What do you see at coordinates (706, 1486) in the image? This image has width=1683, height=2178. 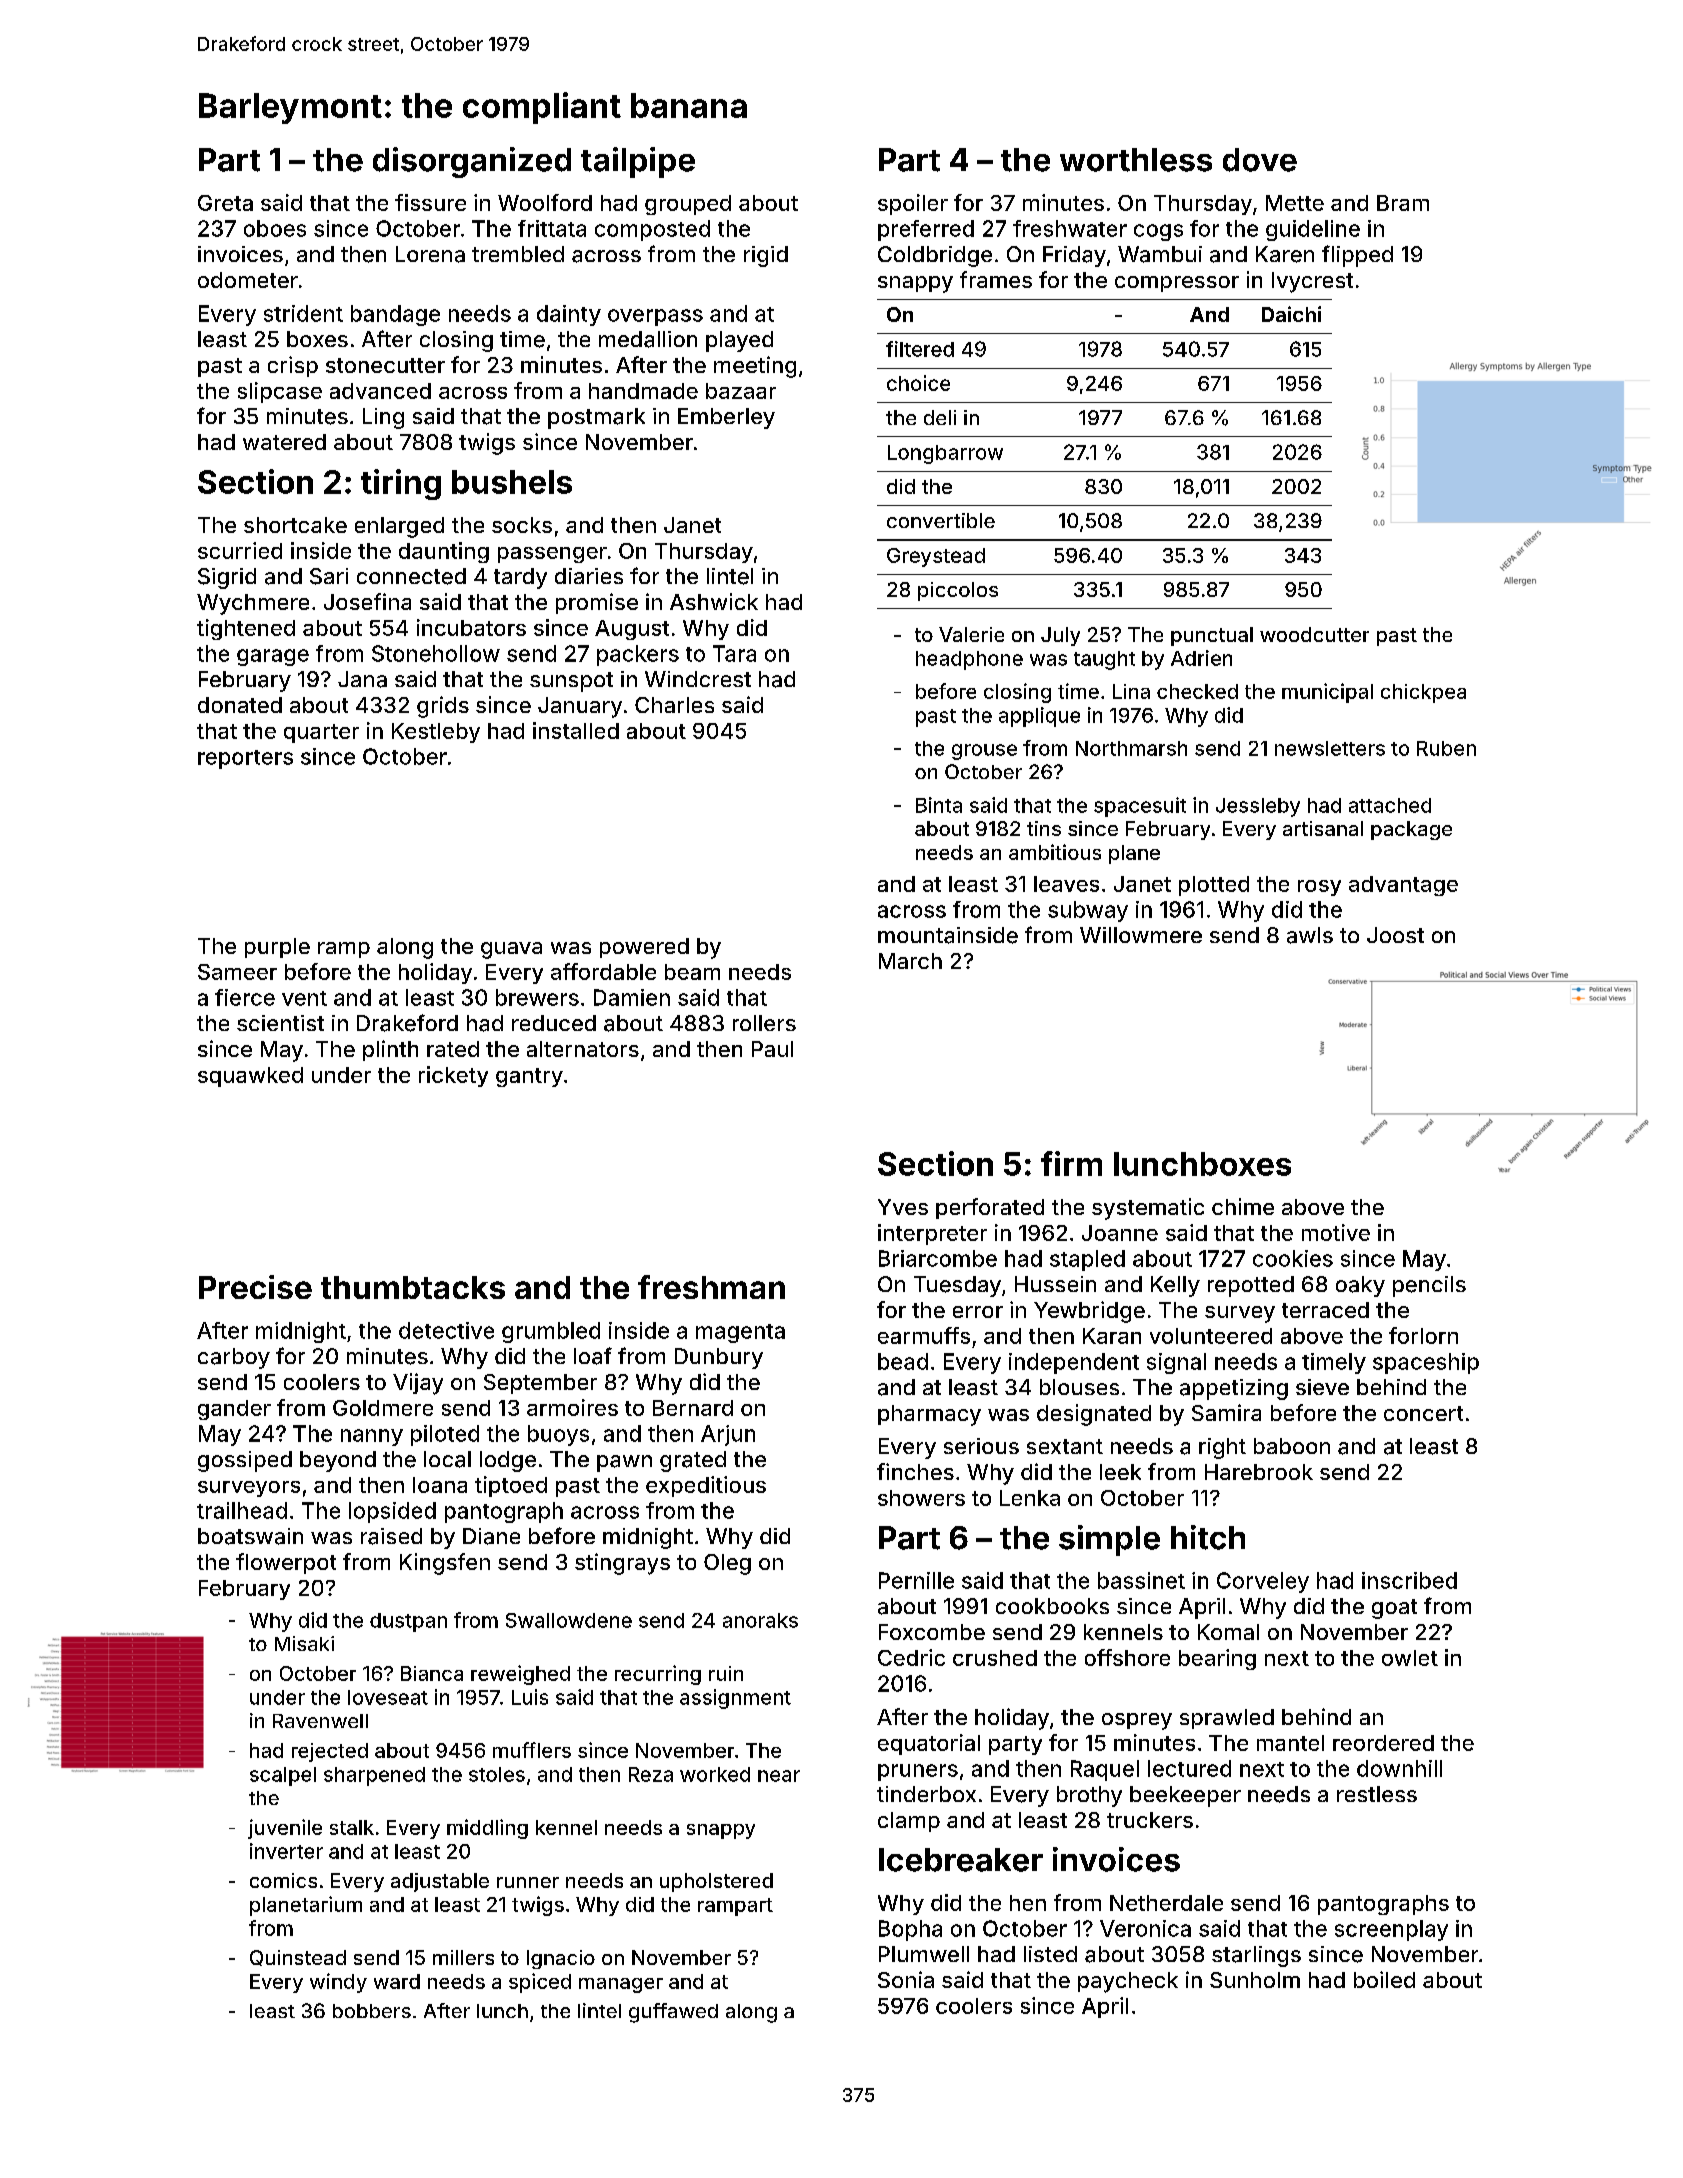 I see `expeditious` at bounding box center [706, 1486].
